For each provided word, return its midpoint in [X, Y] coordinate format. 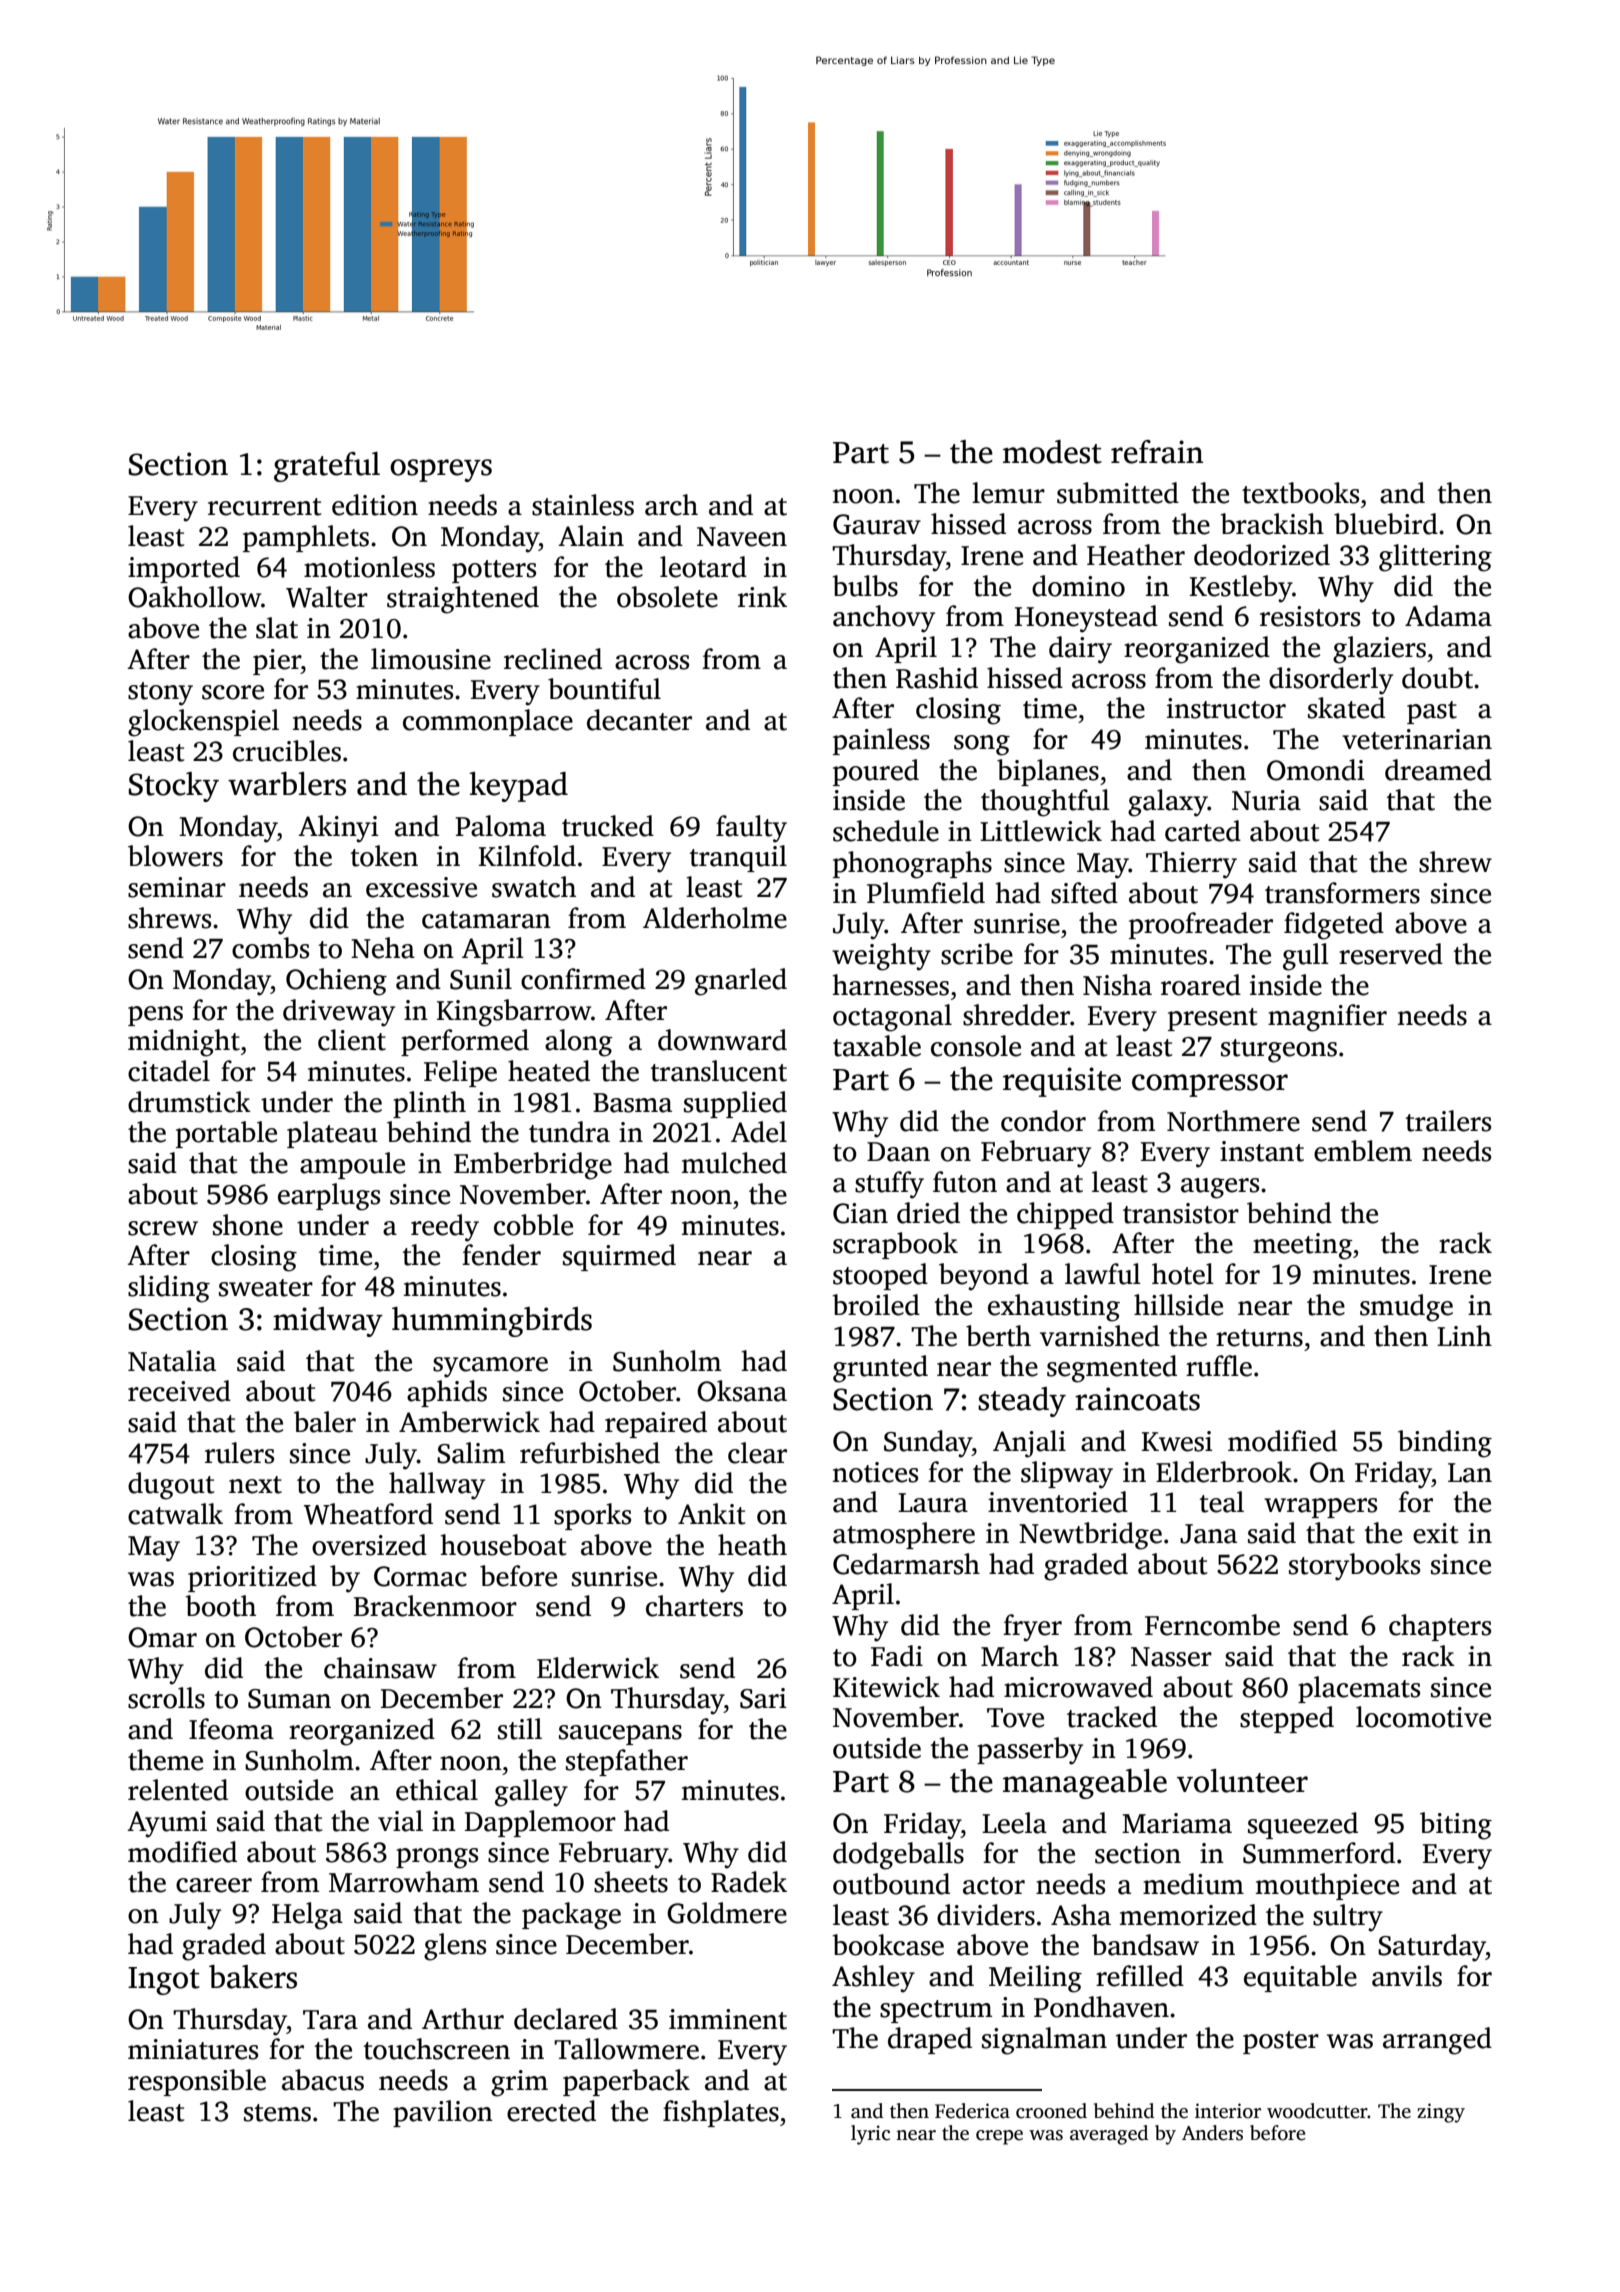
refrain [1157, 452]
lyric [870, 2135]
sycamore [490, 1367]
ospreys [441, 470]
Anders [1212, 2133]
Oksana [742, 1391]
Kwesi [1177, 1441]
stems [277, 2113]
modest [1052, 452]
